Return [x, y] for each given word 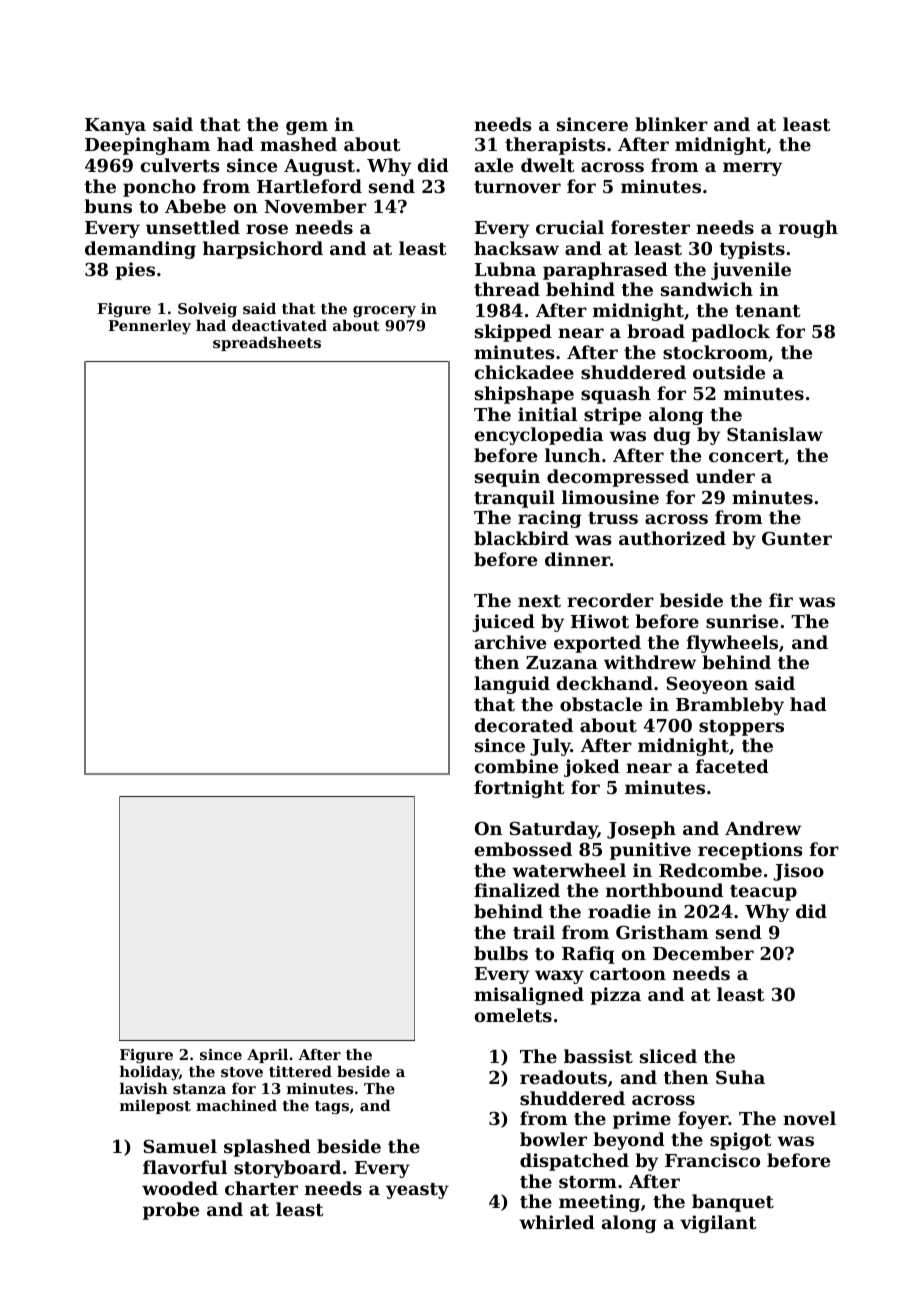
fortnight [519, 789]
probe [171, 1211]
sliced [668, 1056]
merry [752, 169]
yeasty [417, 1191]
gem [307, 128]
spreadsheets [267, 343]
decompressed [618, 478]
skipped [513, 333]
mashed [298, 144]
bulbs [501, 953]
